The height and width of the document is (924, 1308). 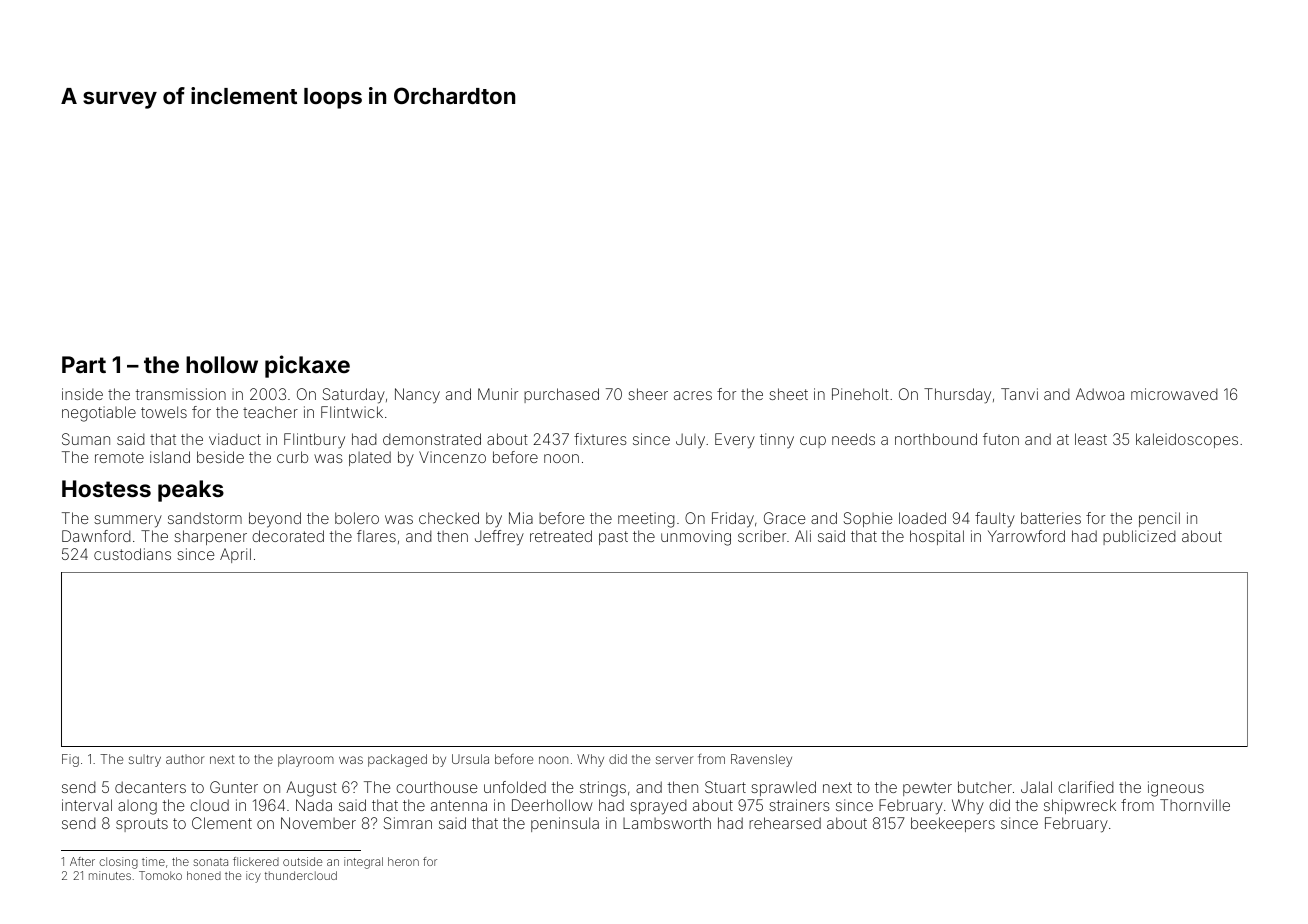 I want to click on Ursula, so click(x=470, y=759).
